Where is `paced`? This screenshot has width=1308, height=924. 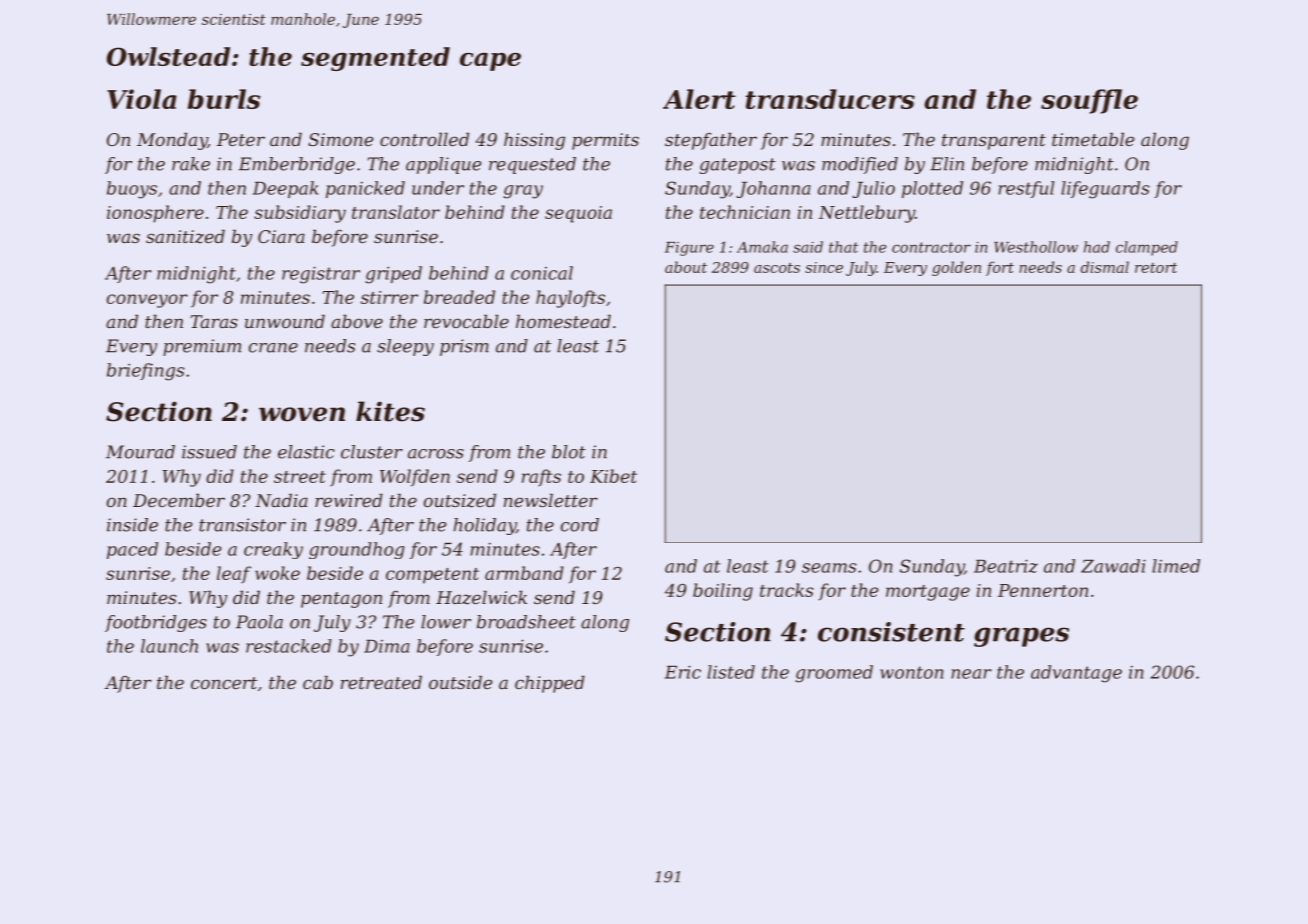 paced is located at coordinates (132, 550).
